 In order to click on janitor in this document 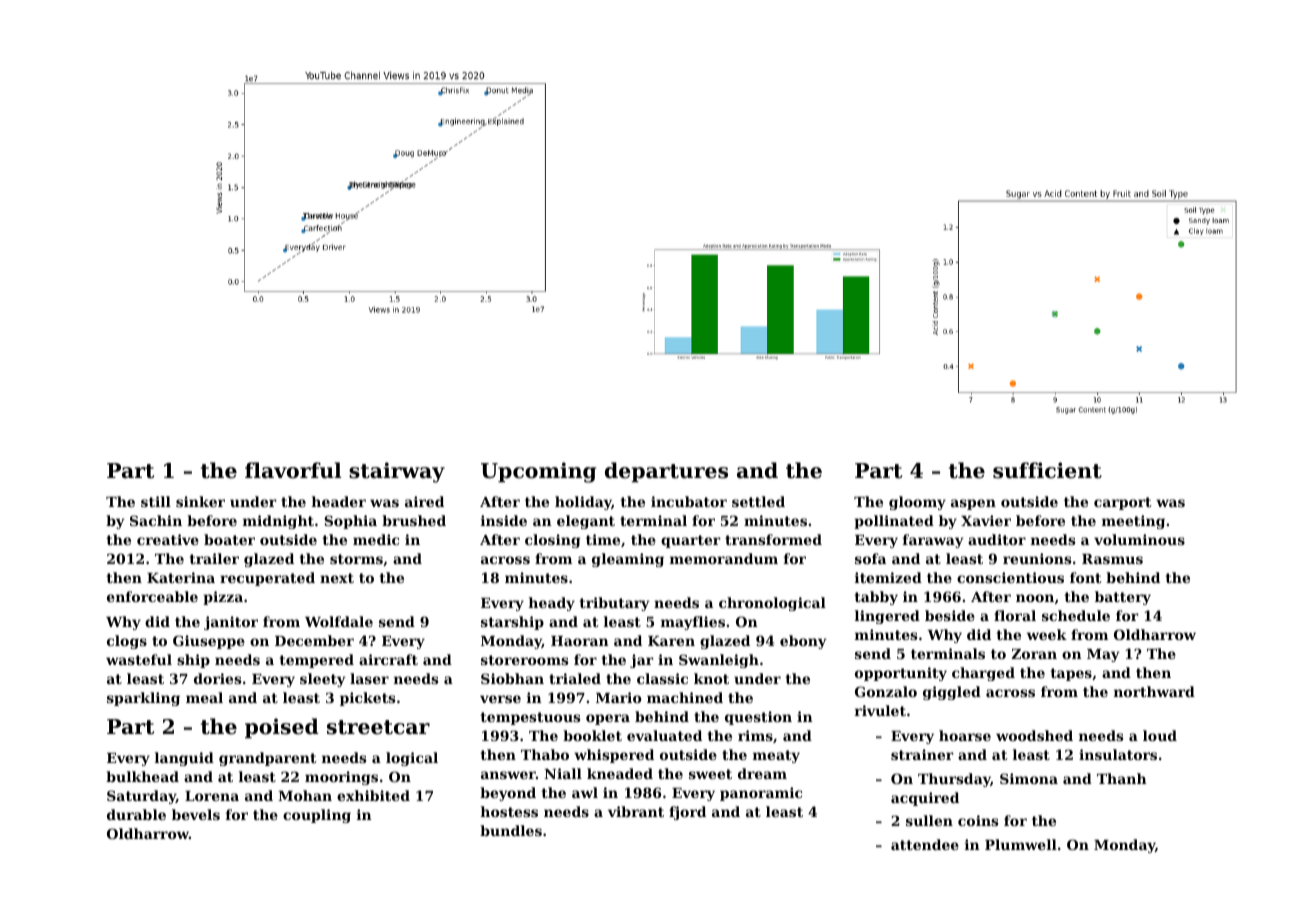, I will do `click(231, 623)`.
